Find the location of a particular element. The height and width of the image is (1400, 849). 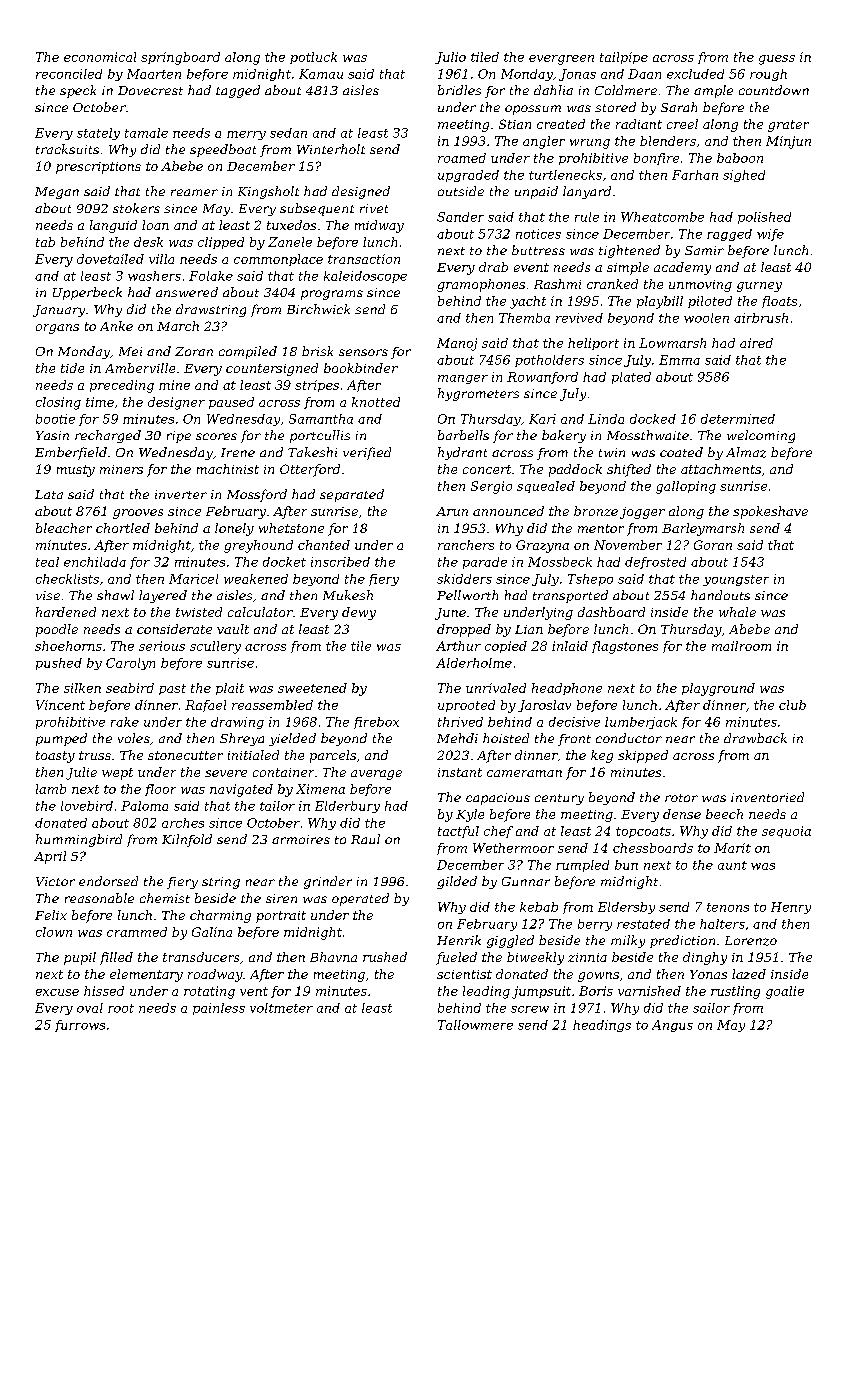

painless is located at coordinates (219, 1009).
